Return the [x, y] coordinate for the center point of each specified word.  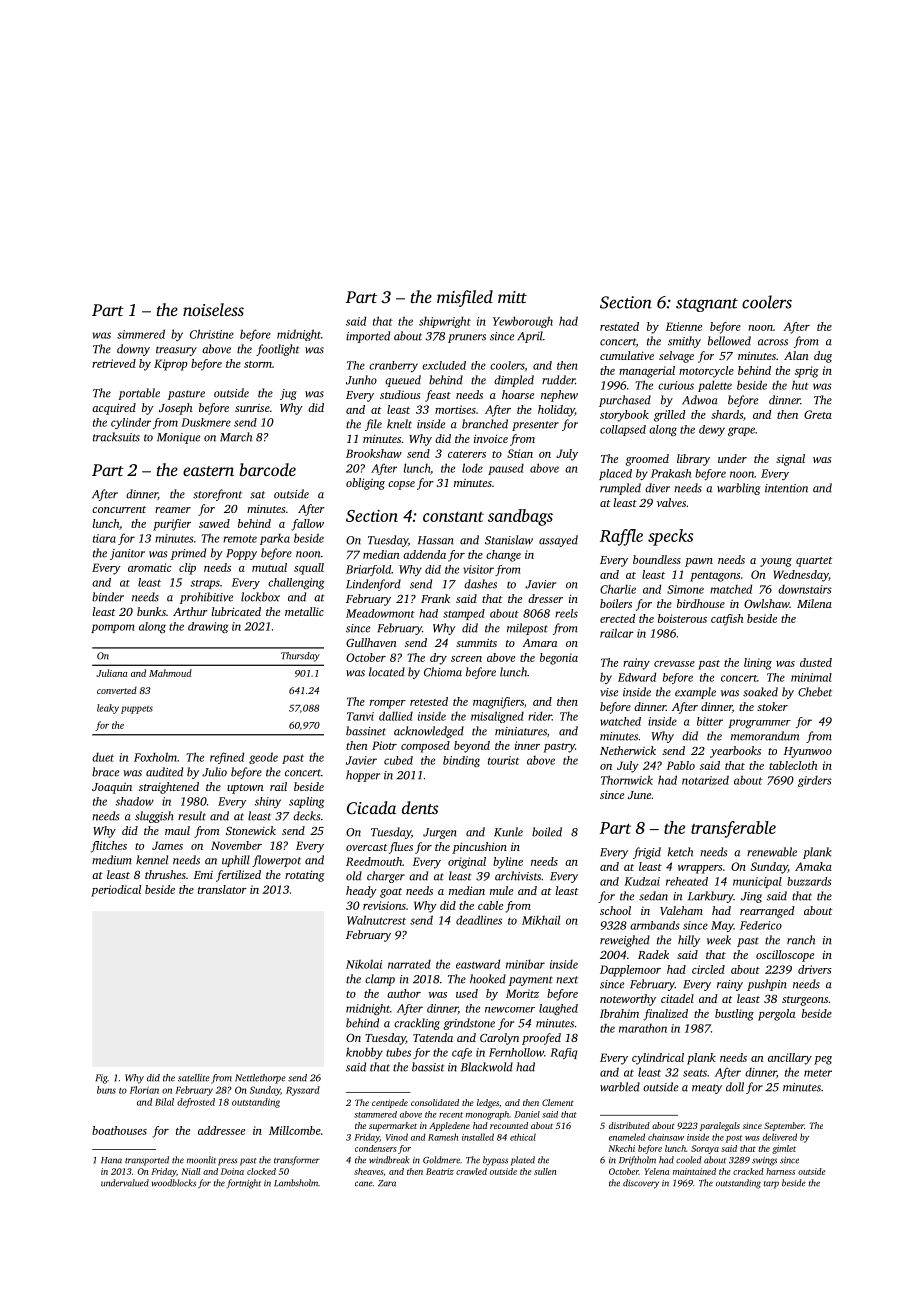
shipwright [445, 322]
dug [823, 357]
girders [815, 781]
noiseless [213, 309]
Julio [214, 772]
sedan [653, 896]
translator [222, 889]
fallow [307, 525]
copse [401, 485]
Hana [111, 1160]
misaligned [497, 717]
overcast [366, 847]
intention [786, 488]
